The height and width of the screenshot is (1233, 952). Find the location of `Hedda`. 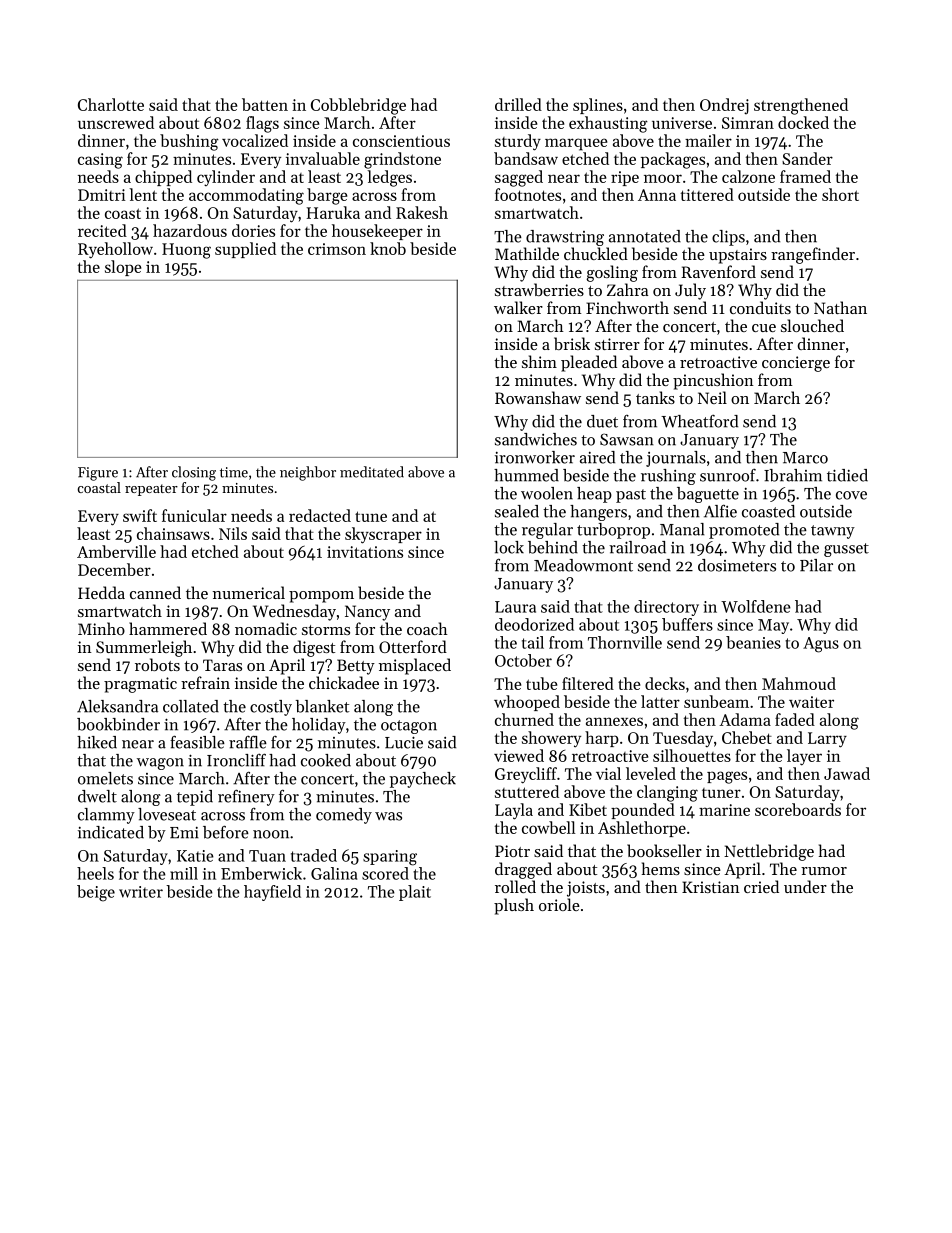

Hedda is located at coordinates (101, 592).
